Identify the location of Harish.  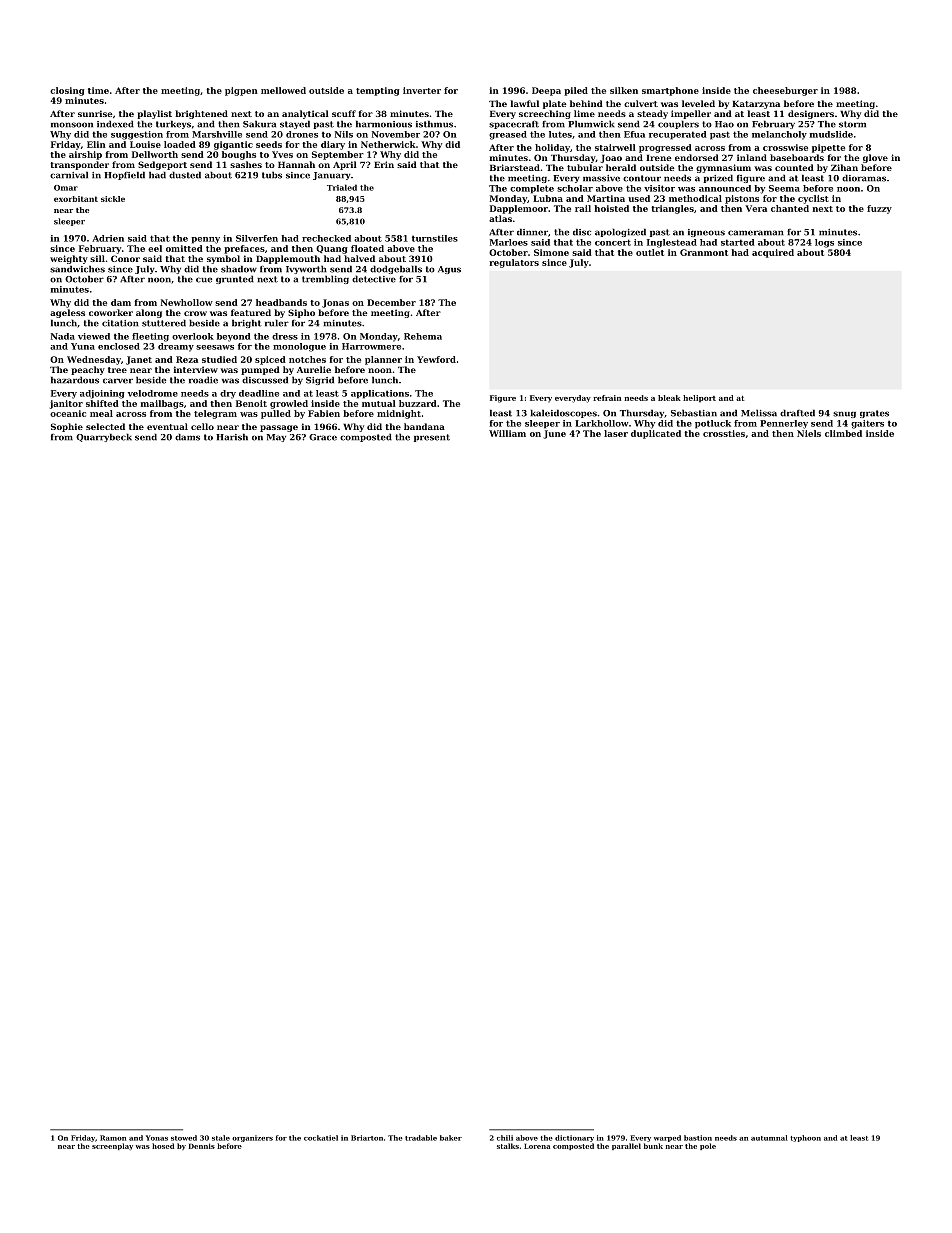
(232, 437).
